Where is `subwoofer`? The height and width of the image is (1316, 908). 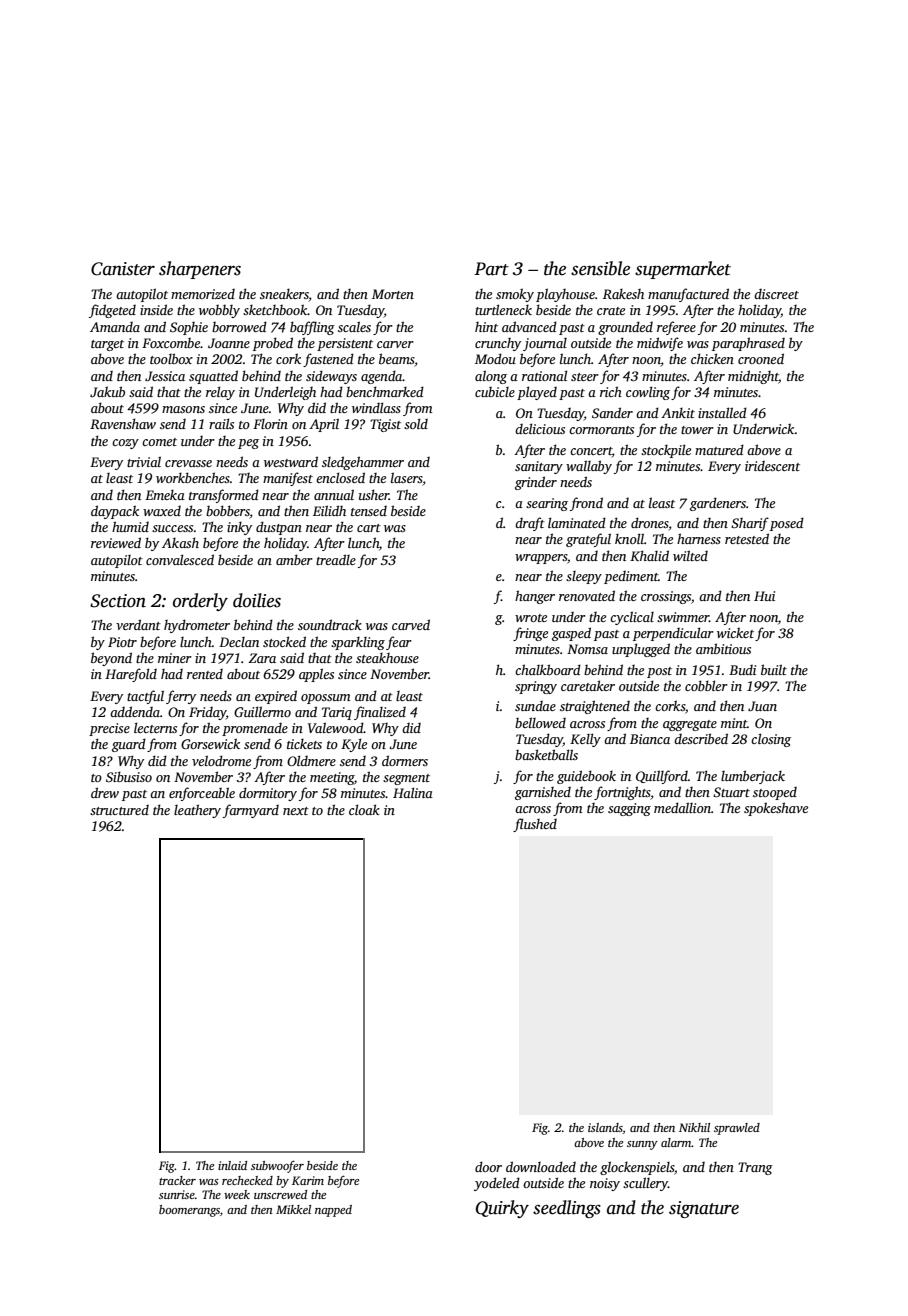 subwoofer is located at coordinates (277, 1166).
